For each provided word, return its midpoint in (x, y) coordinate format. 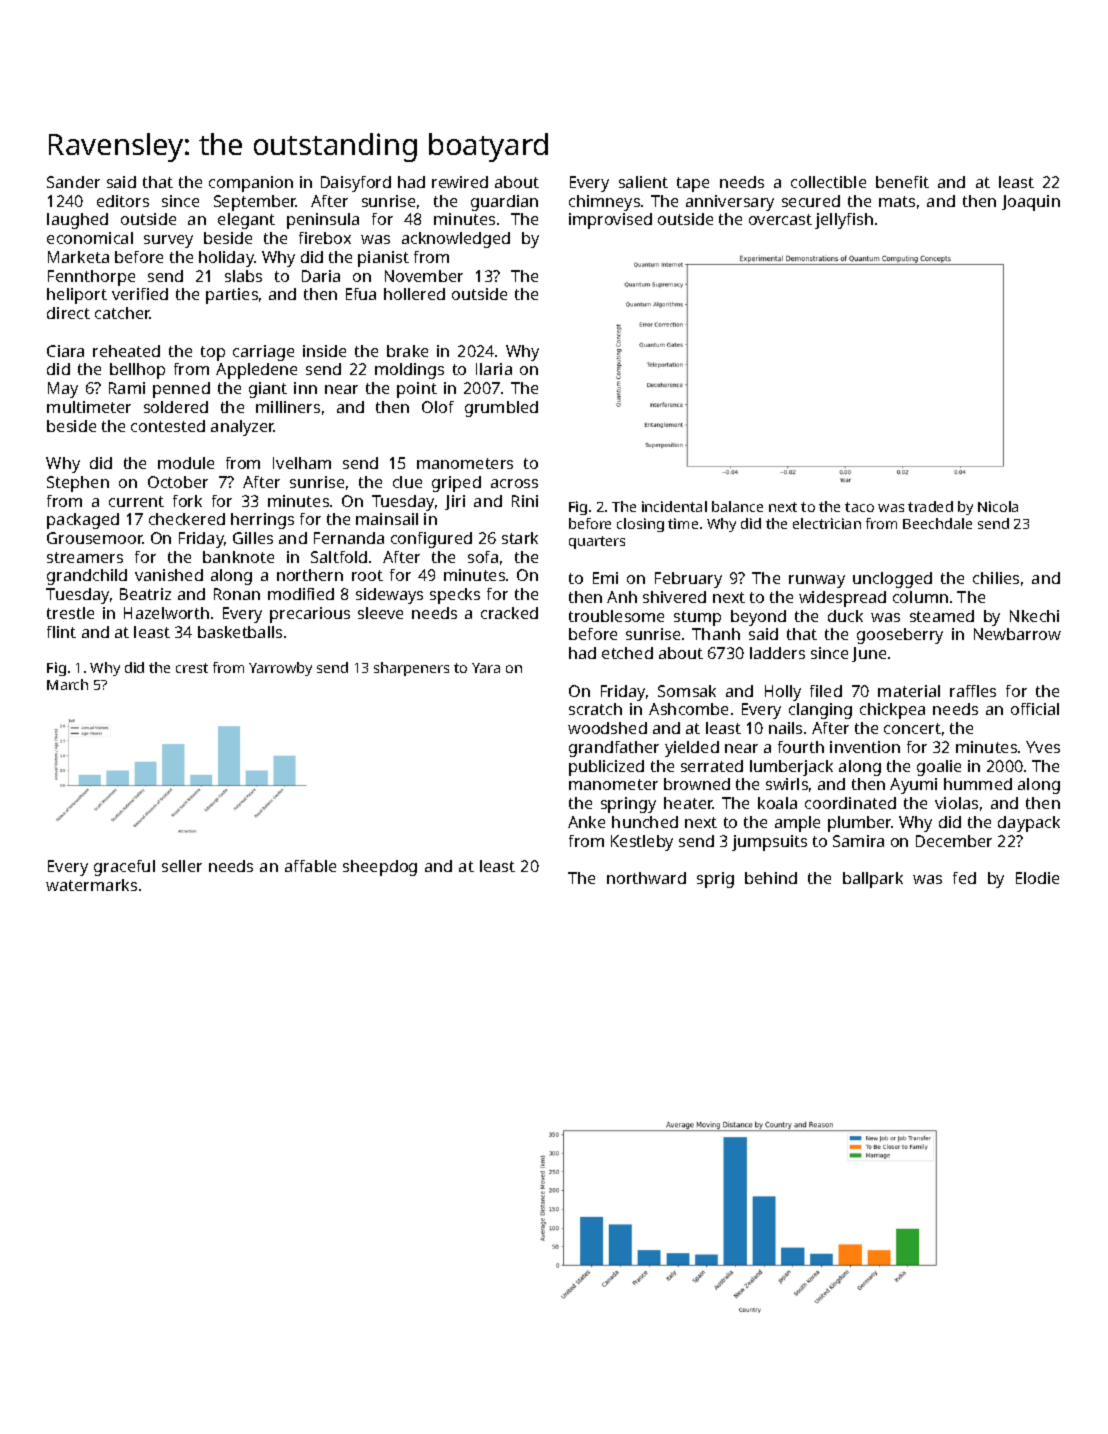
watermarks (91, 885)
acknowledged (456, 240)
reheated (126, 351)
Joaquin (1031, 203)
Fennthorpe (91, 278)
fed (964, 878)
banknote (238, 557)
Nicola (998, 506)
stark (520, 538)
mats (897, 201)
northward (646, 878)
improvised (610, 221)
